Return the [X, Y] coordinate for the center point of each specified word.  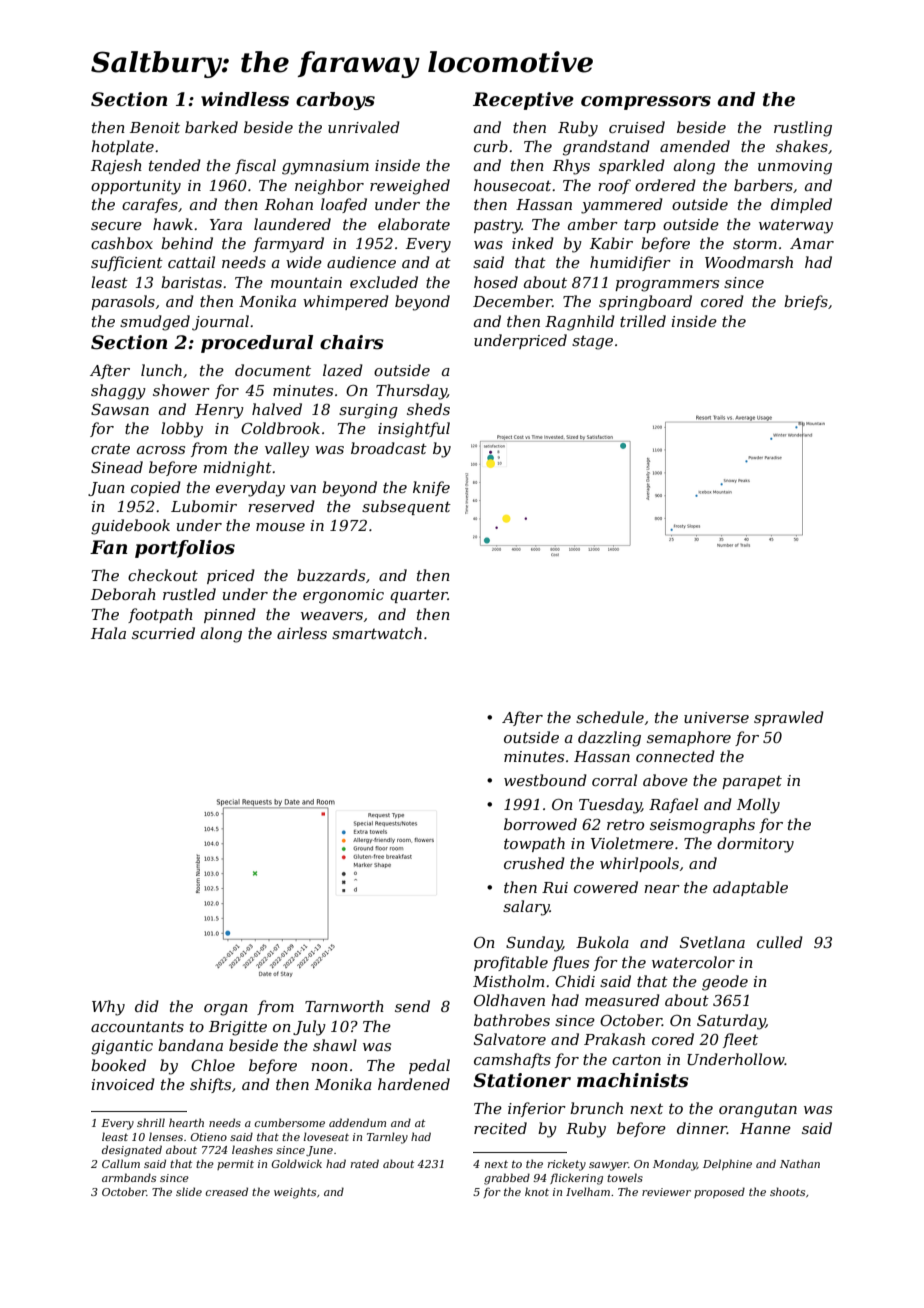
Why [108, 1008]
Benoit [155, 127]
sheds [428, 409]
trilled [643, 321]
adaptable [750, 888]
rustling [803, 129]
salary [526, 908]
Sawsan [120, 409]
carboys [335, 101]
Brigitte [238, 1028]
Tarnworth [344, 1006]
